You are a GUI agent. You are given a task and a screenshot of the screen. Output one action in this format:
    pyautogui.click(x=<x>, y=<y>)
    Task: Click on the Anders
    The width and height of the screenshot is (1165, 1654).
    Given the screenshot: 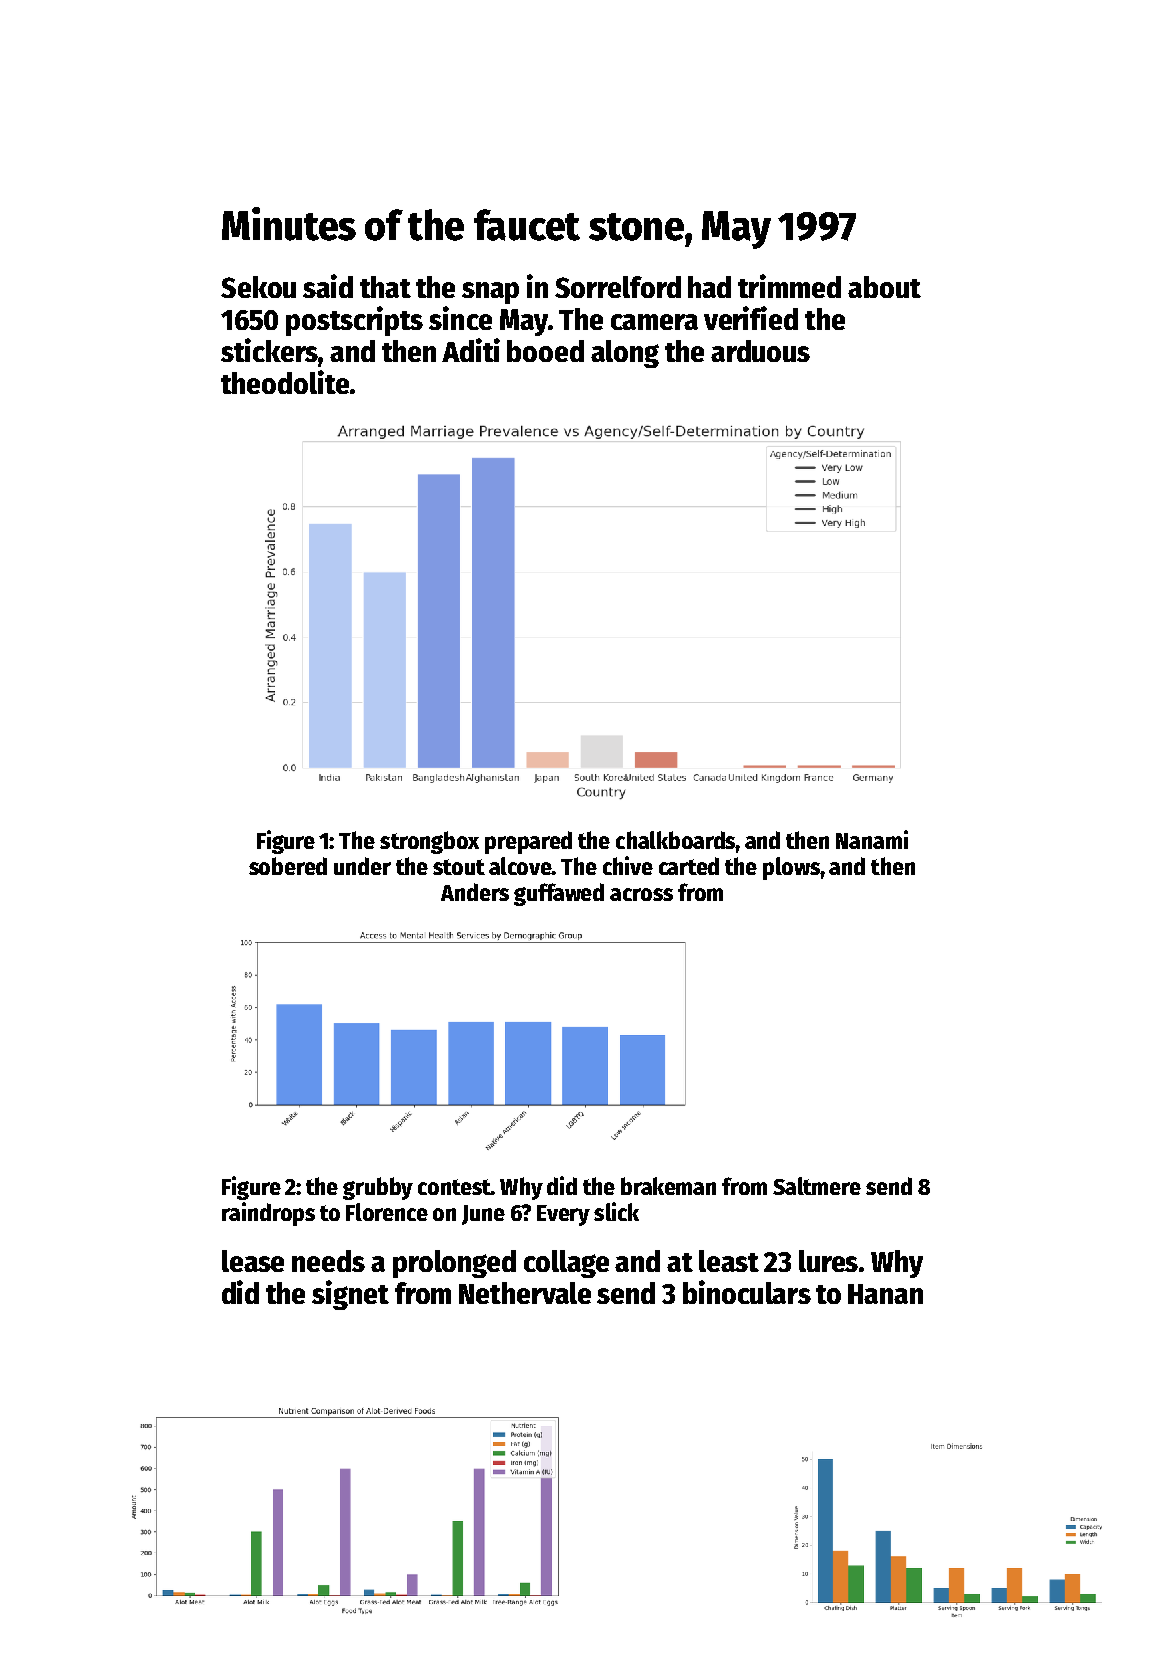 What is the action you would take?
    pyautogui.click(x=475, y=892)
